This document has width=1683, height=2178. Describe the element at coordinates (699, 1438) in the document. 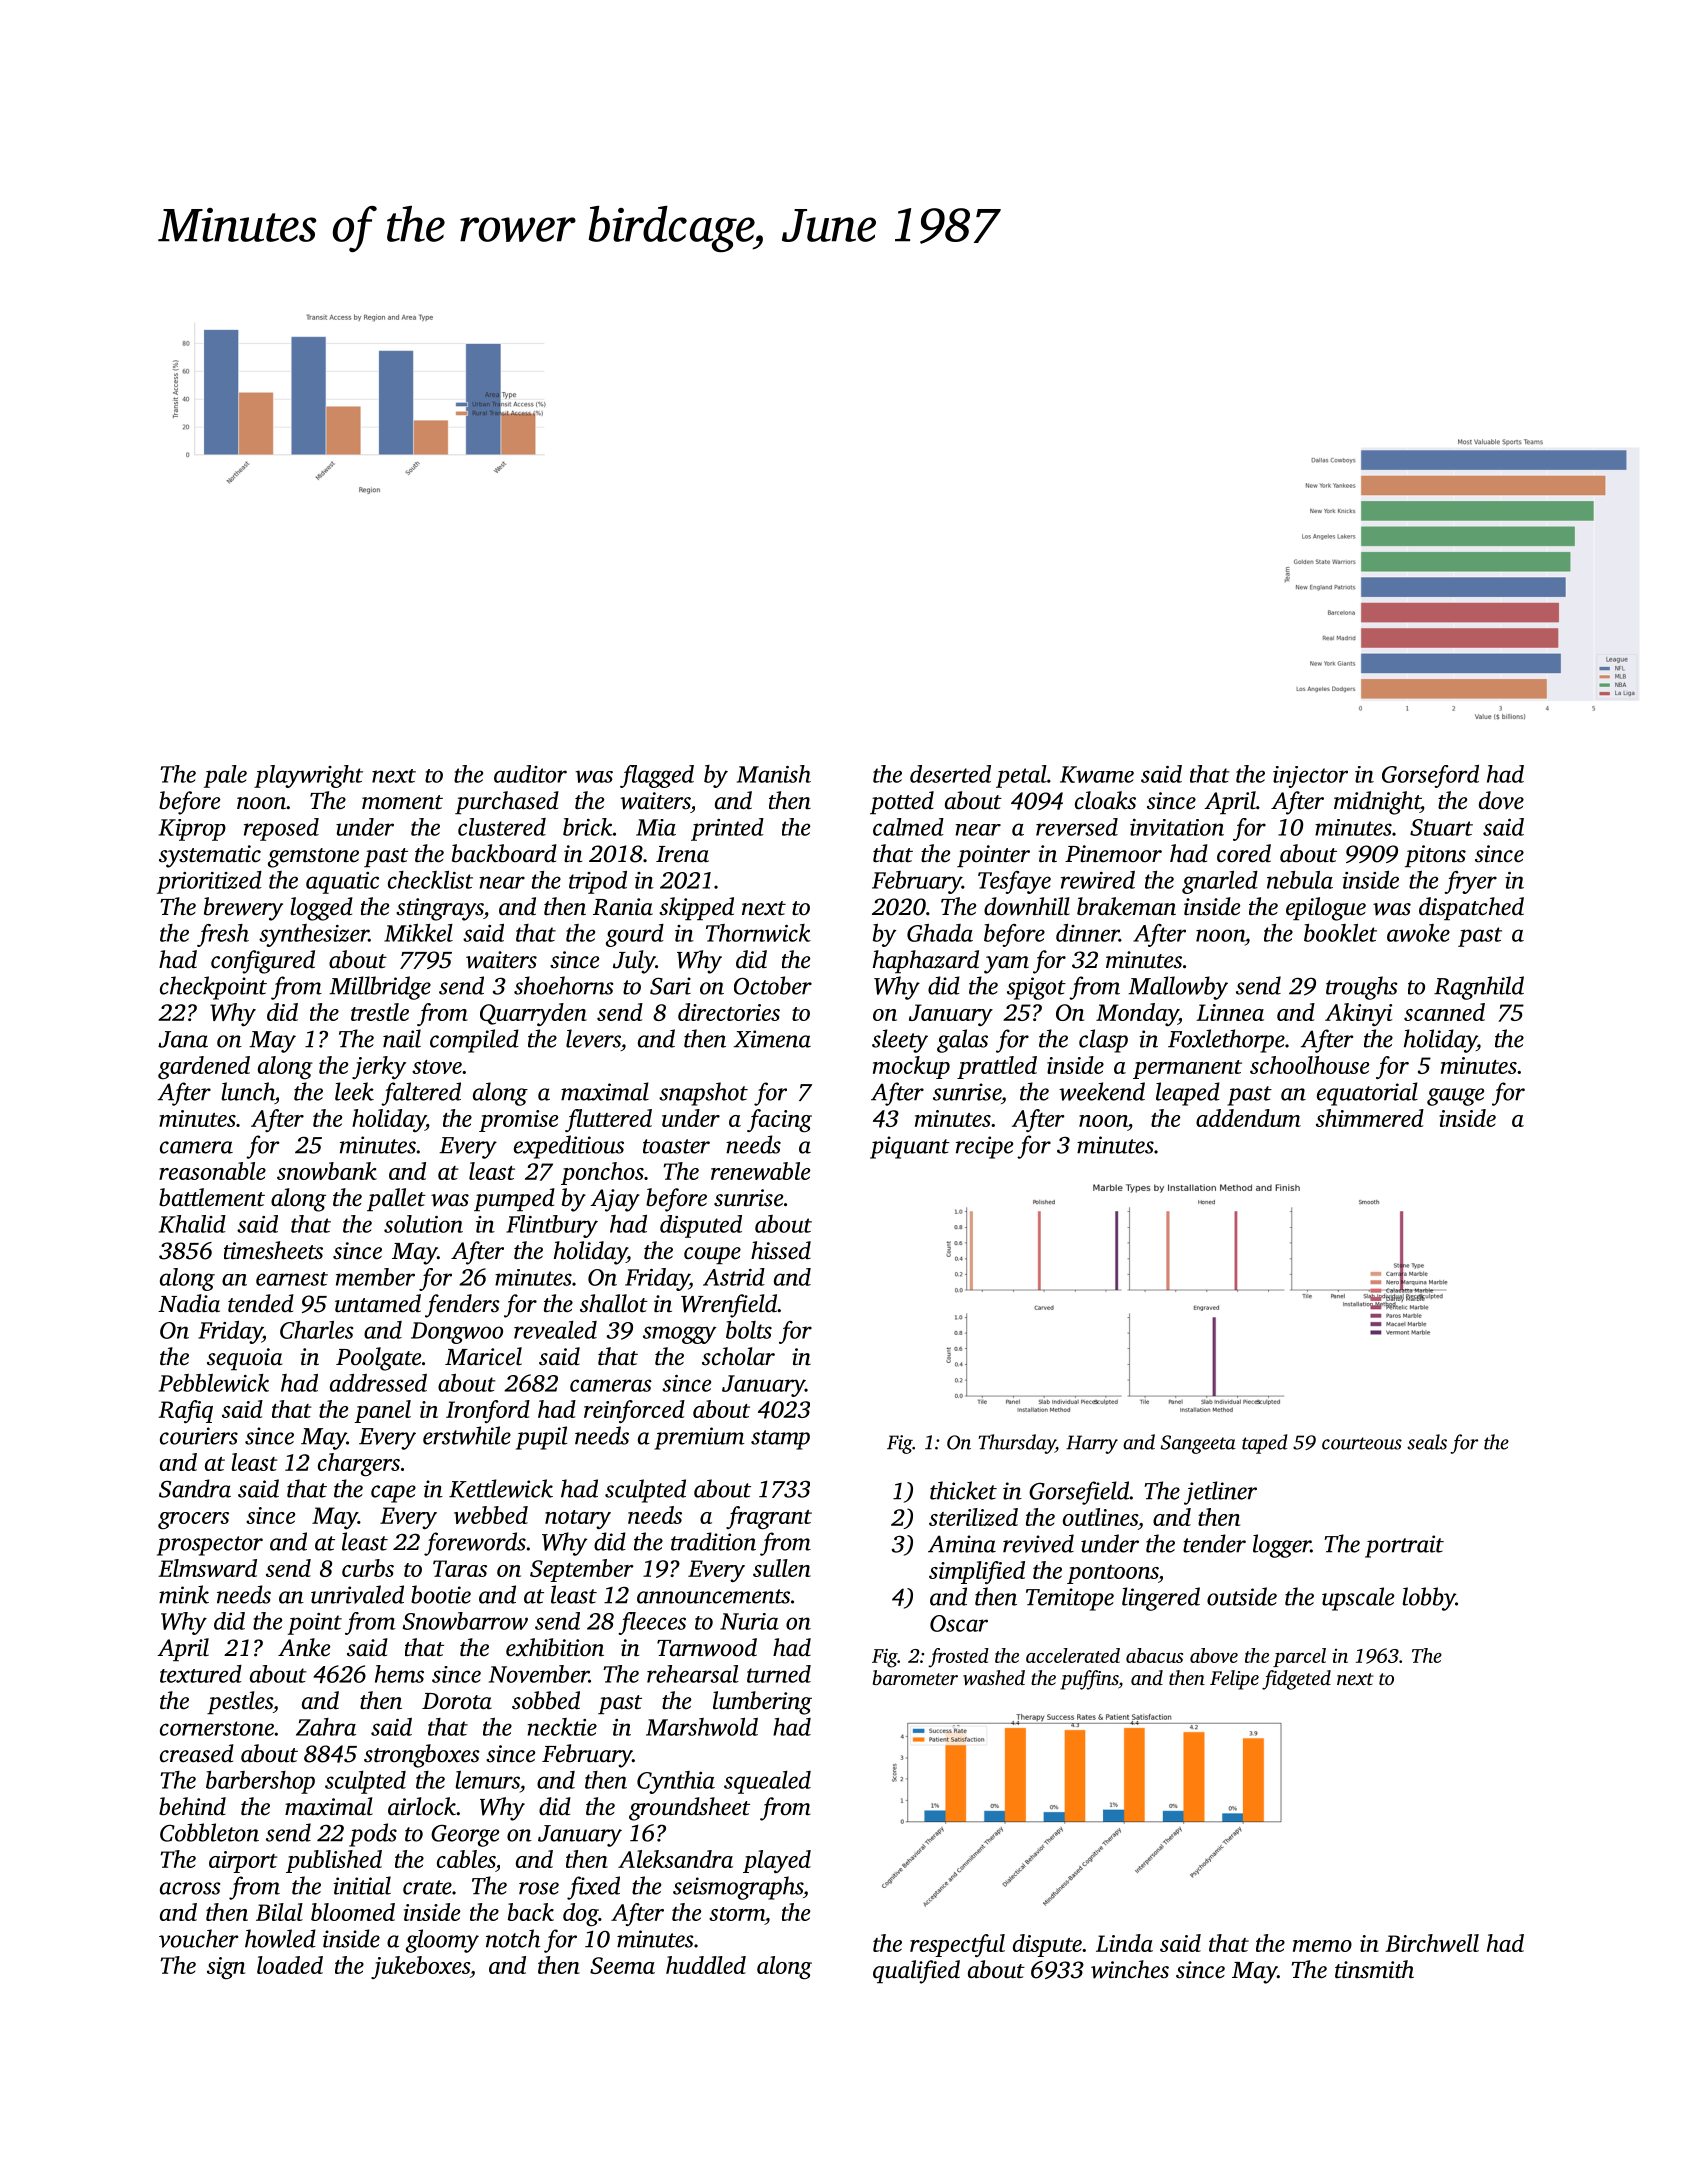

I see `premium` at that location.
